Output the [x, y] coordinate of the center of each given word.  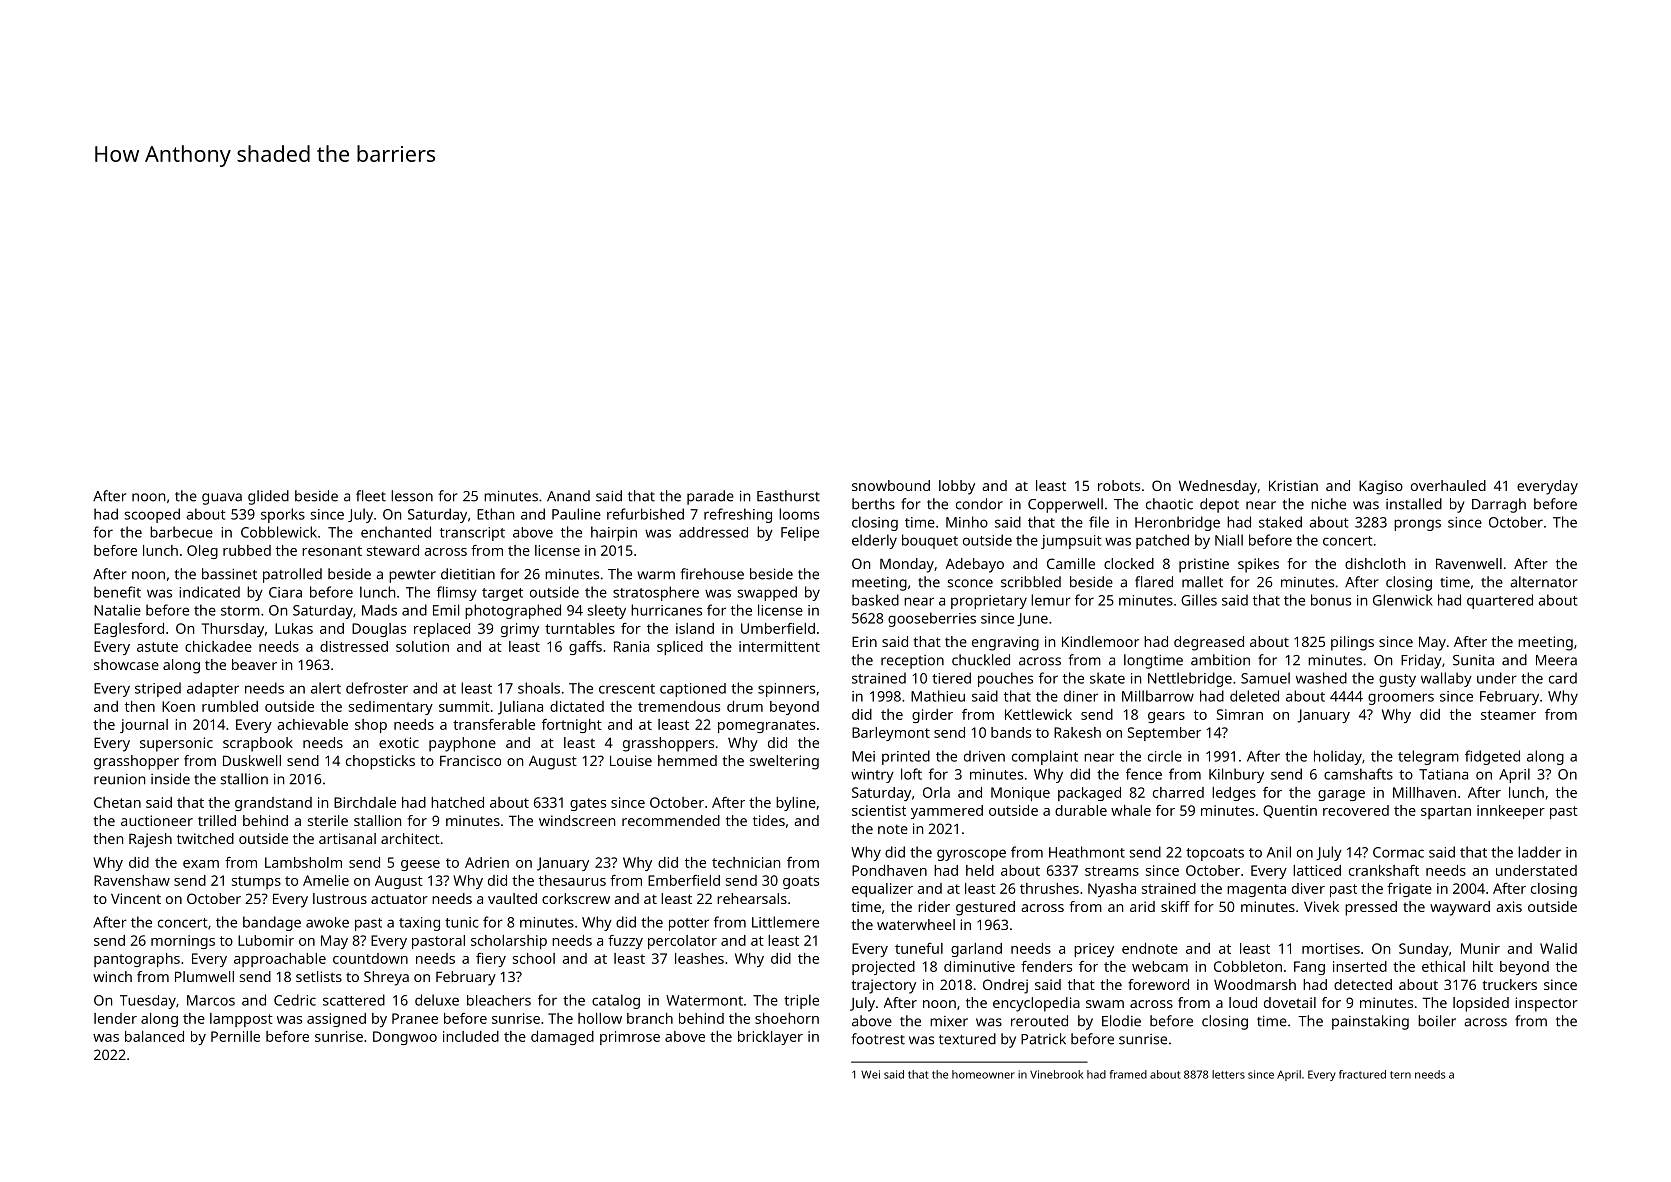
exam [201, 864]
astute [157, 647]
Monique [1020, 794]
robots [1119, 485]
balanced [154, 1036]
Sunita [1473, 660]
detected [1363, 984]
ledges [1234, 794]
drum [745, 706]
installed [1414, 504]
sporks [283, 515]
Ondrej [1005, 986]
